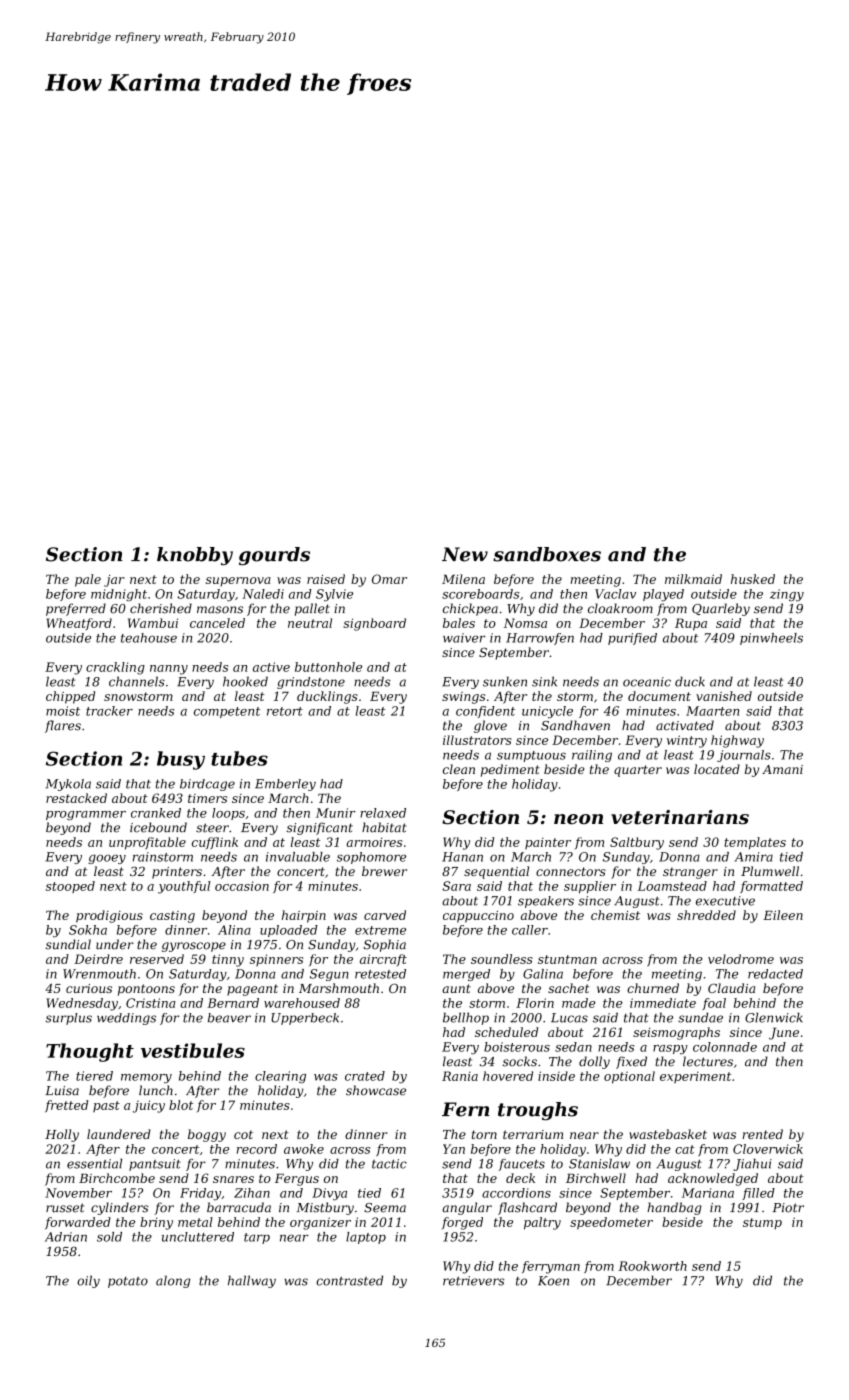 The height and width of the page is (1400, 849). What do you see at coordinates (109, 916) in the page?
I see `prodigious` at bounding box center [109, 916].
